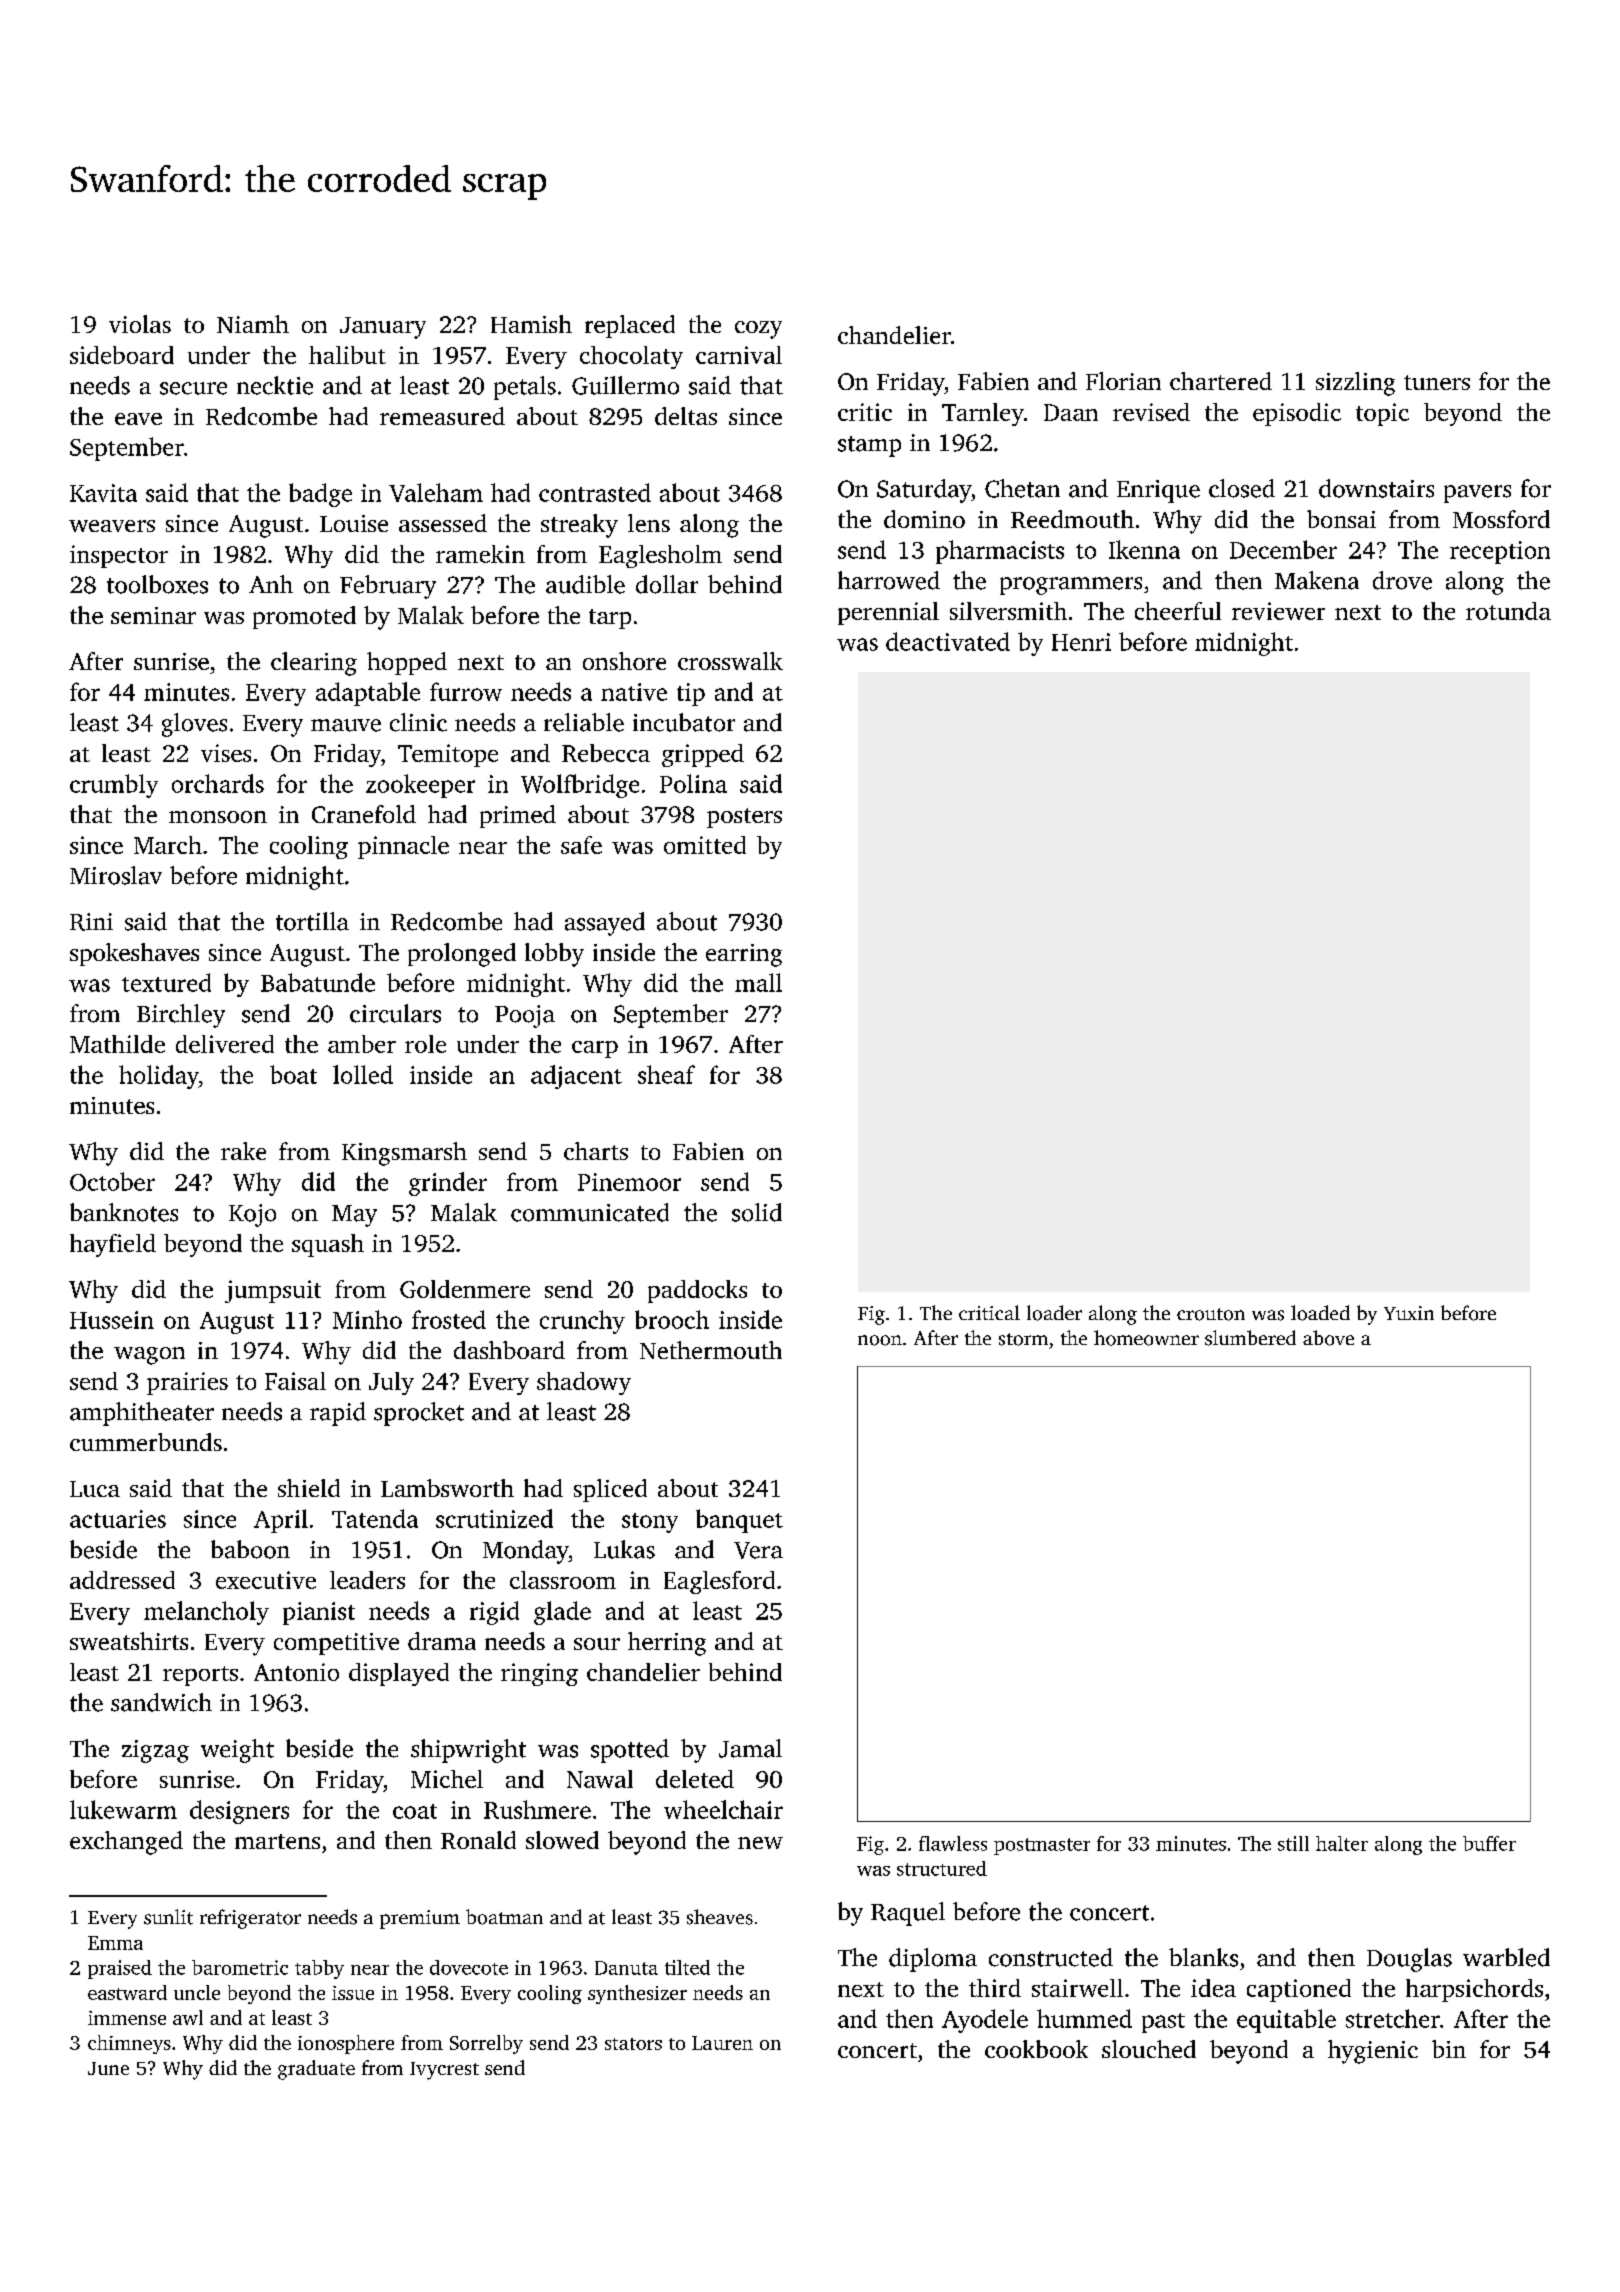 Image resolution: width=1620 pixels, height=2292 pixels. I want to click on October, so click(112, 1181).
